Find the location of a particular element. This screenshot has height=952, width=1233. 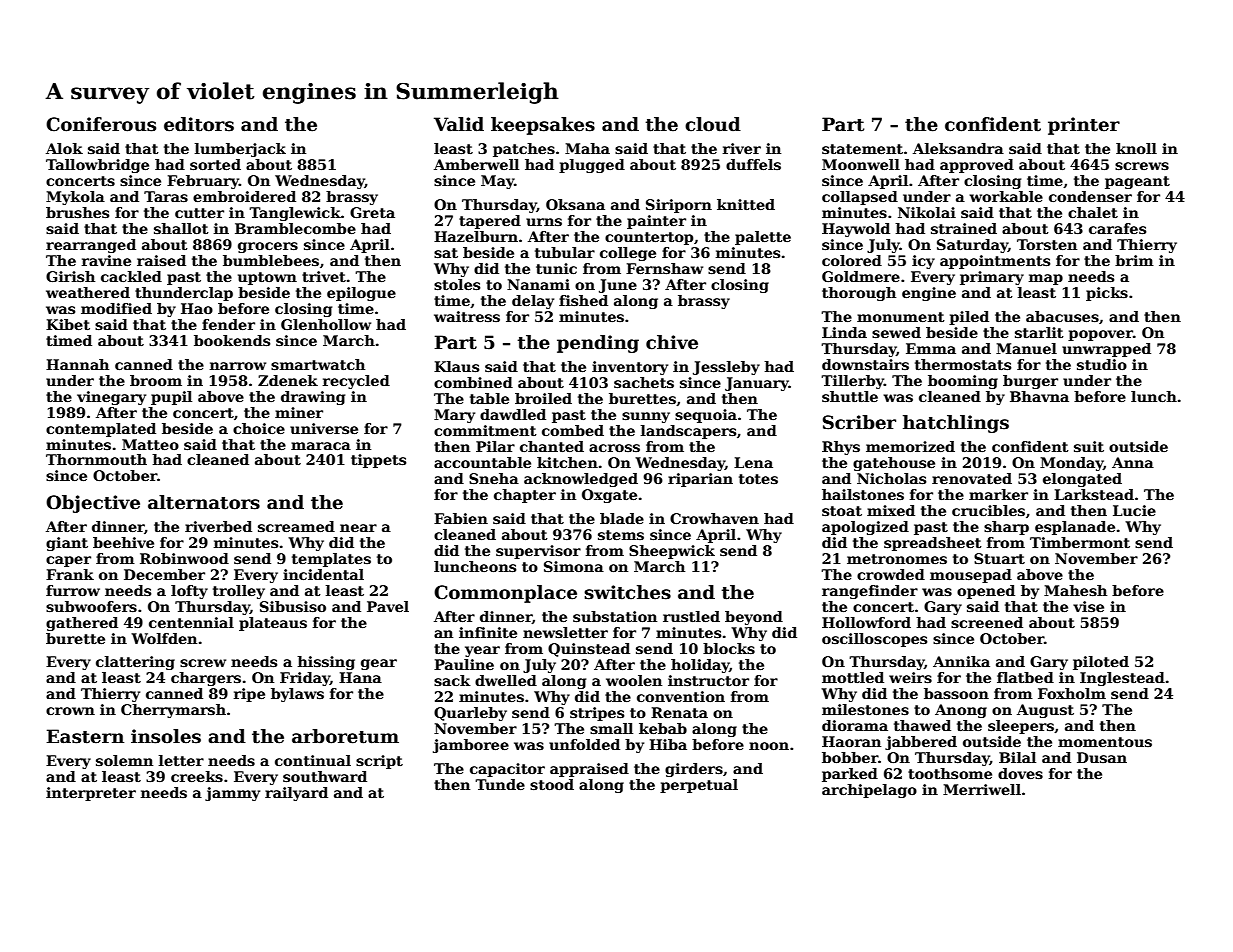

Scriber is located at coordinates (859, 422).
